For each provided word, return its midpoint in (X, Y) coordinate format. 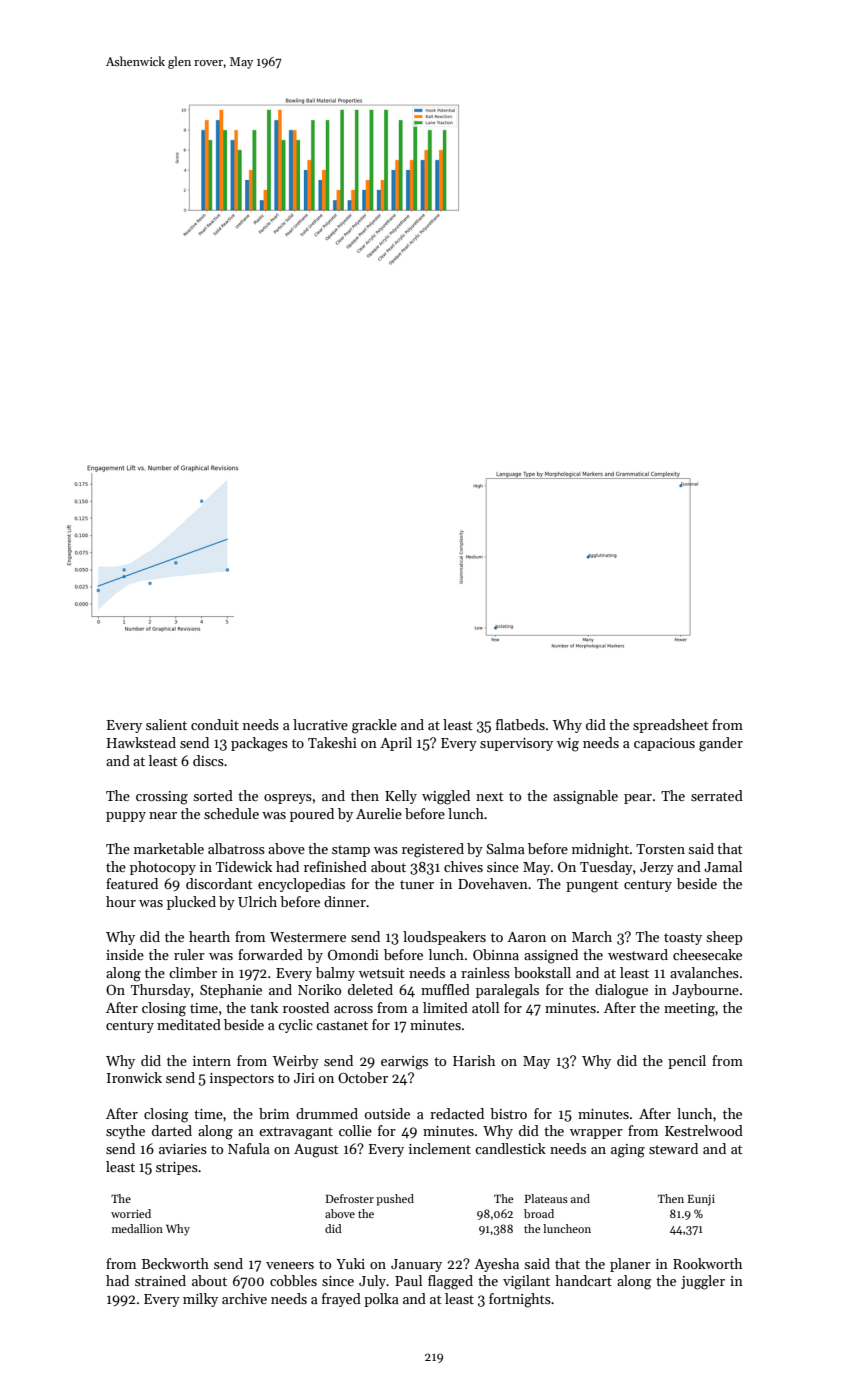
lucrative (320, 724)
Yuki (350, 1263)
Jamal (723, 866)
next (490, 796)
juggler (703, 1282)
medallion (137, 1228)
